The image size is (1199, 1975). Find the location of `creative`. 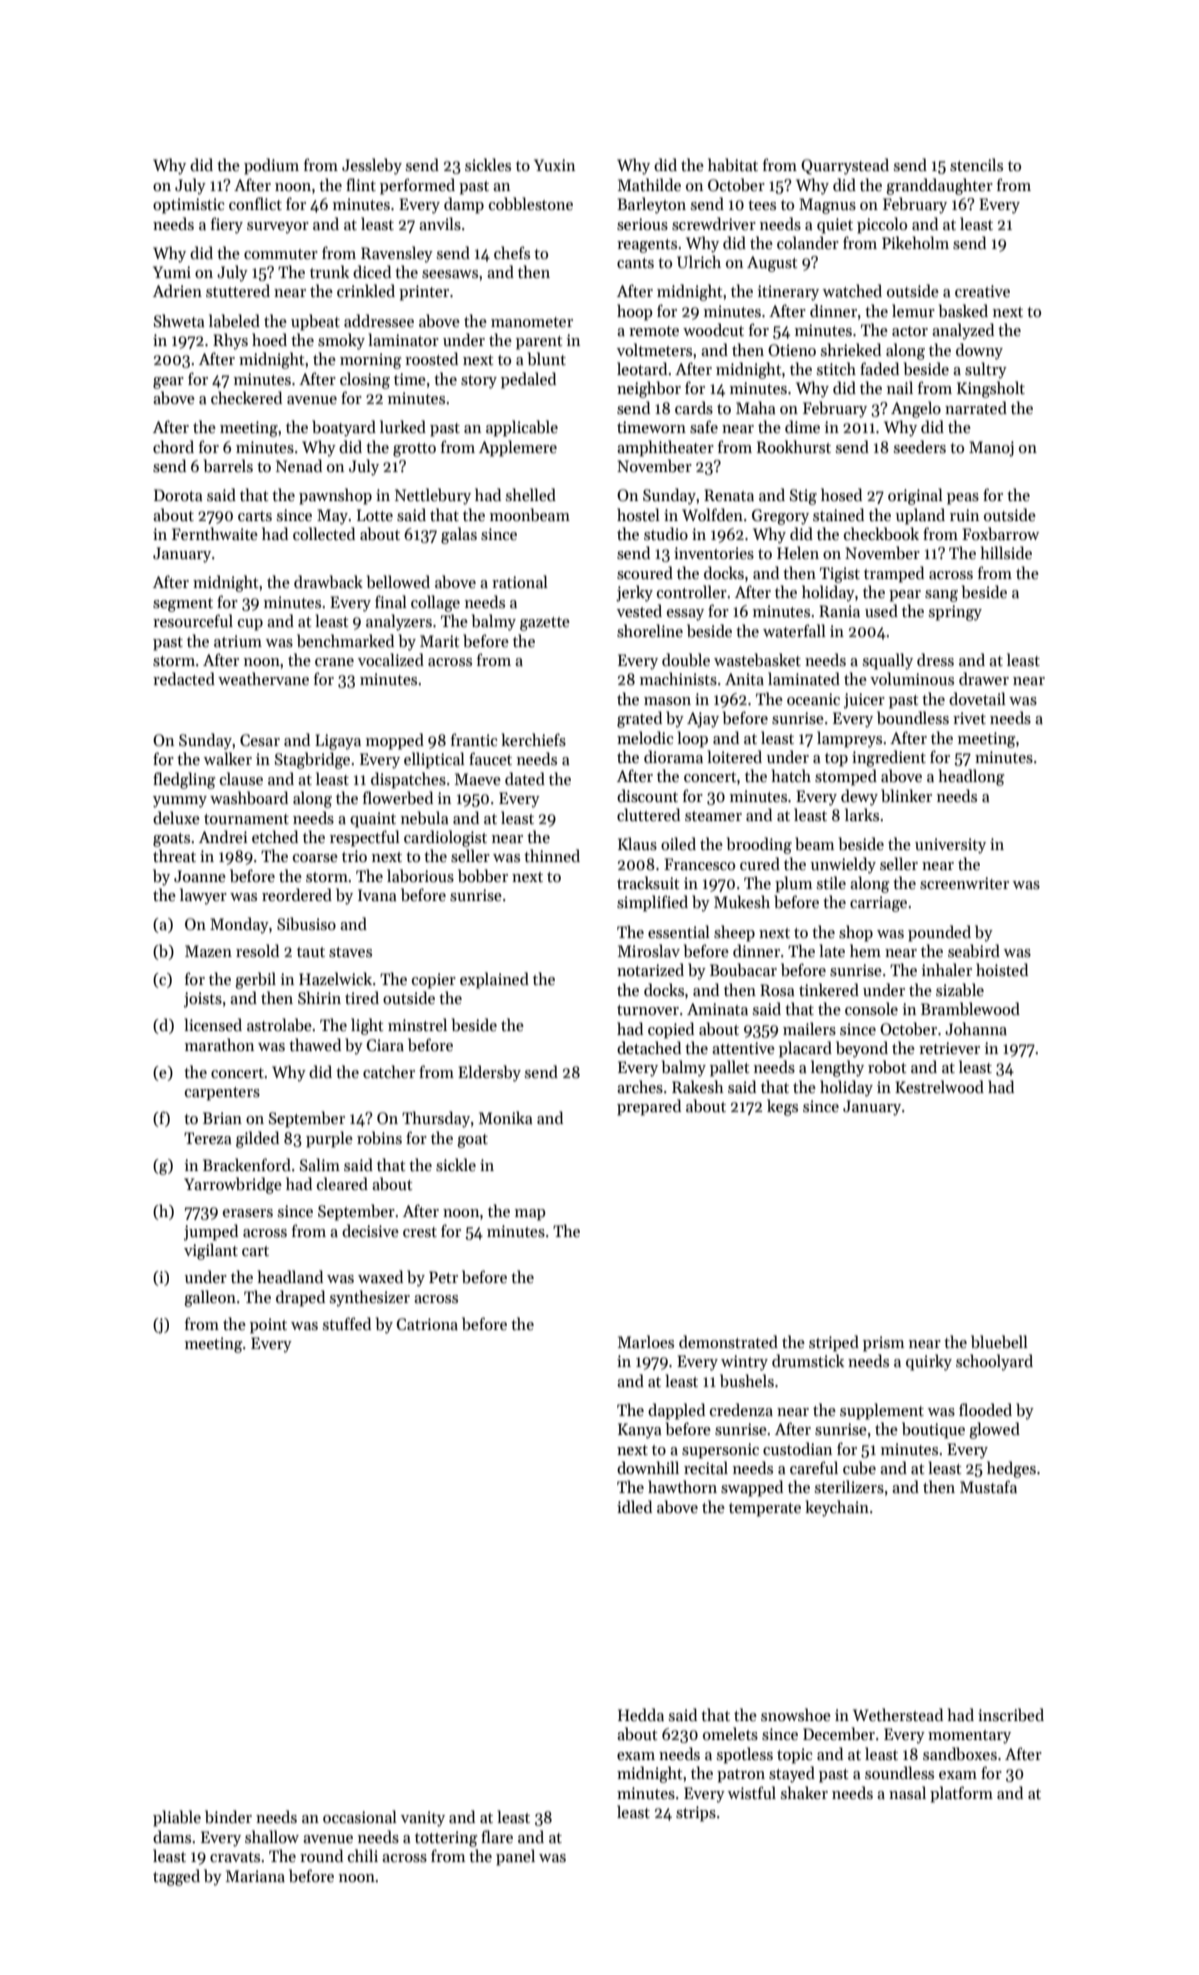

creative is located at coordinates (982, 291).
